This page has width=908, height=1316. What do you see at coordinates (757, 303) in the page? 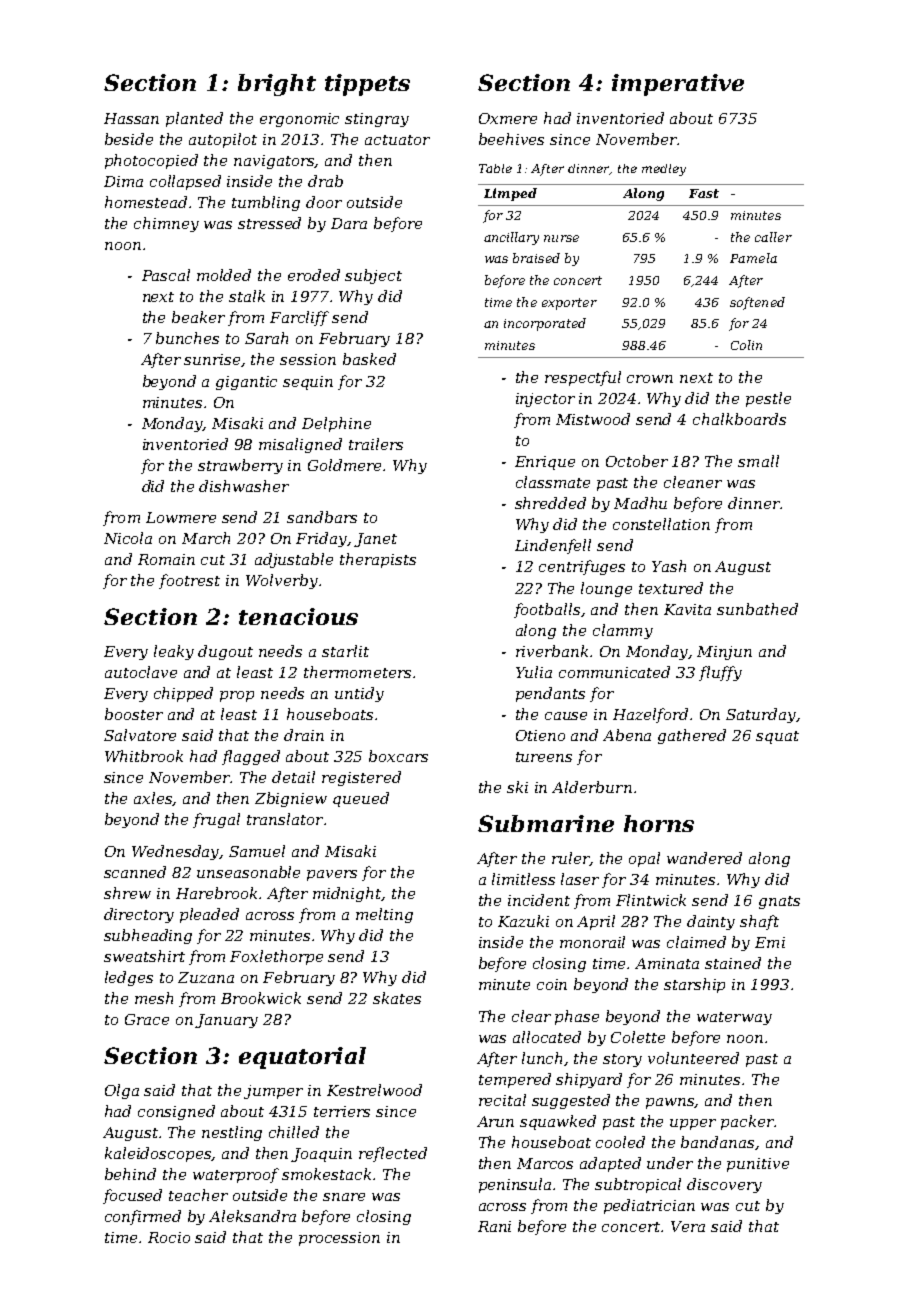
I see `softened` at bounding box center [757, 303].
